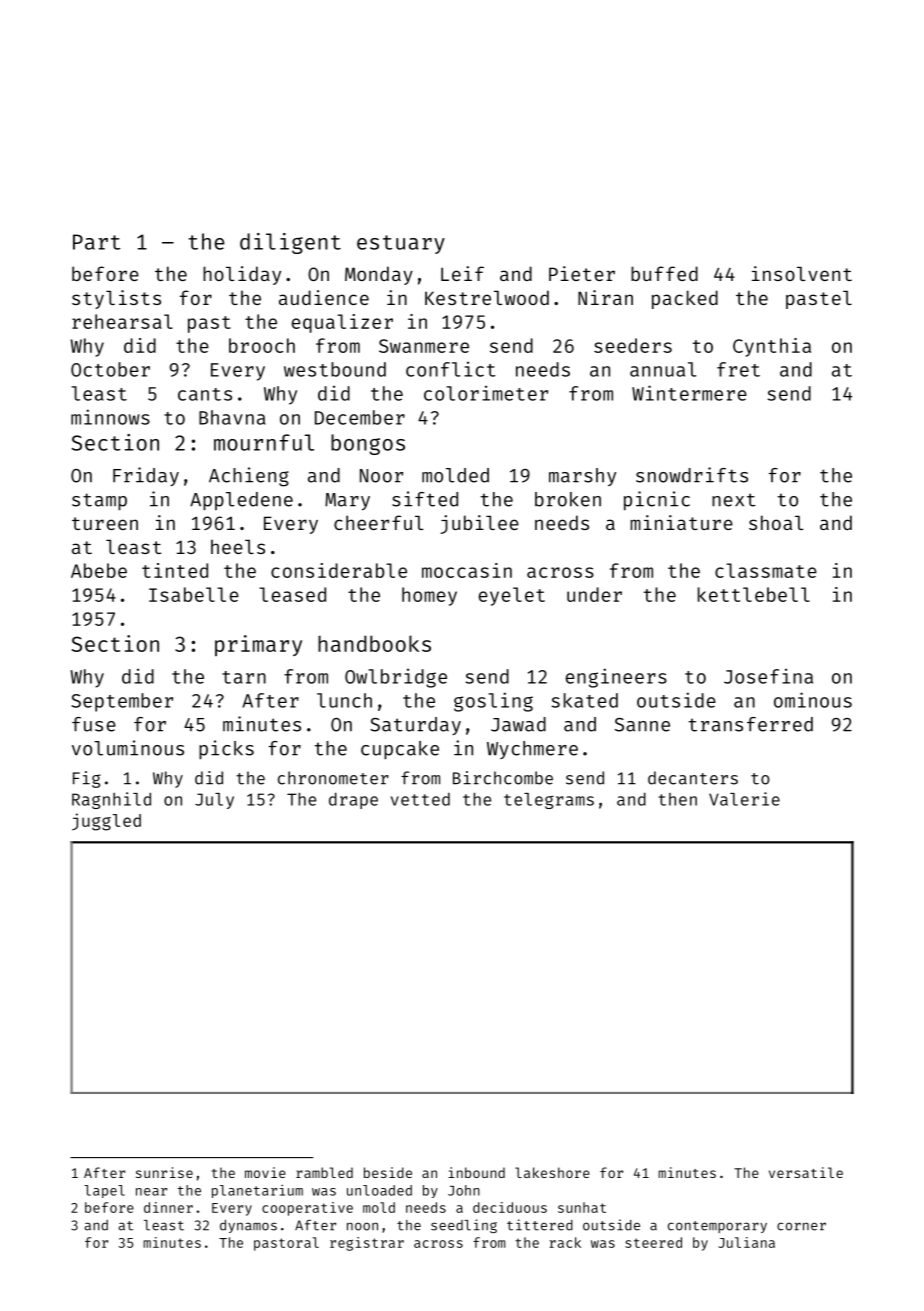 This document has width=924, height=1311. Describe the element at coordinates (401, 244) in the document. I see `estuary` at that location.
